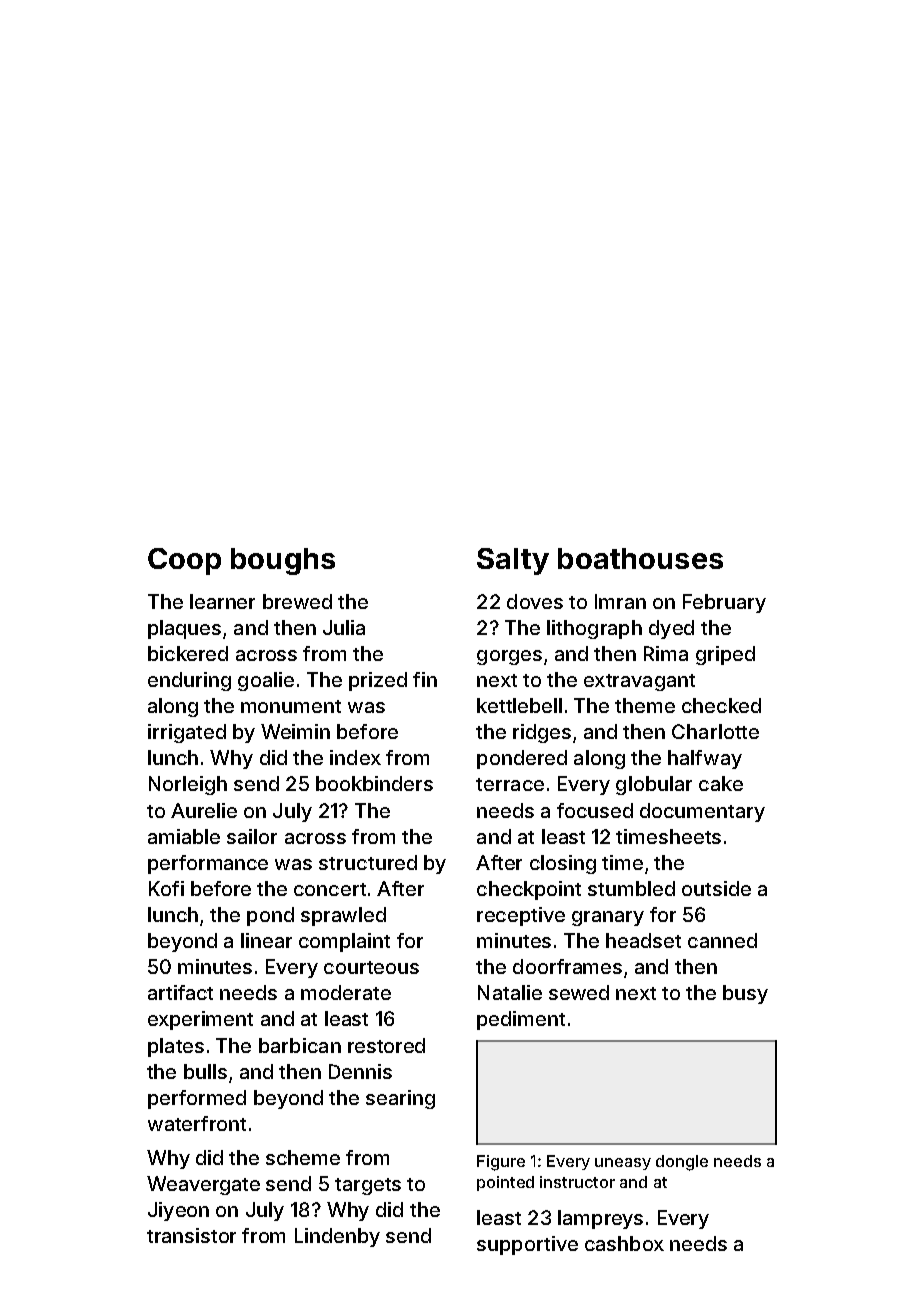 The image size is (924, 1314). Describe the element at coordinates (513, 561) in the screenshot. I see `Salty` at that location.
